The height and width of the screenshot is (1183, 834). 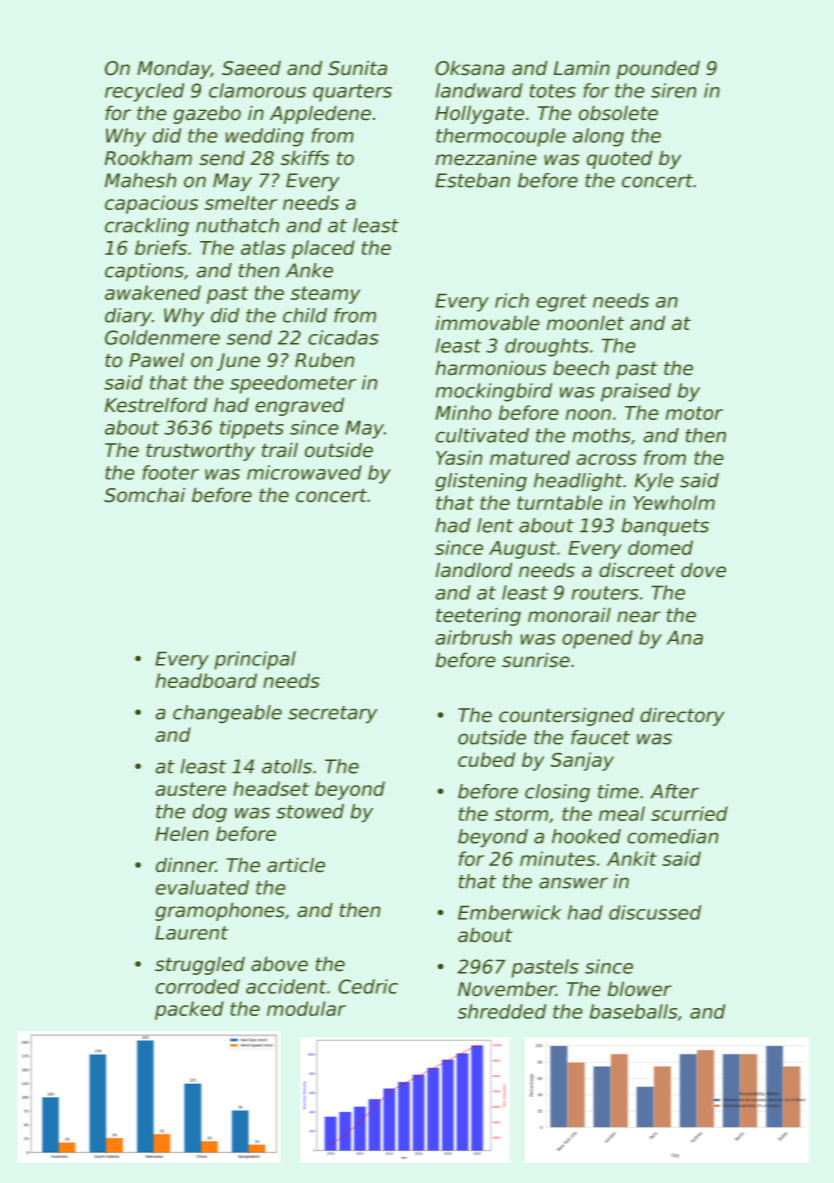 I want to click on immovable, so click(x=487, y=323).
